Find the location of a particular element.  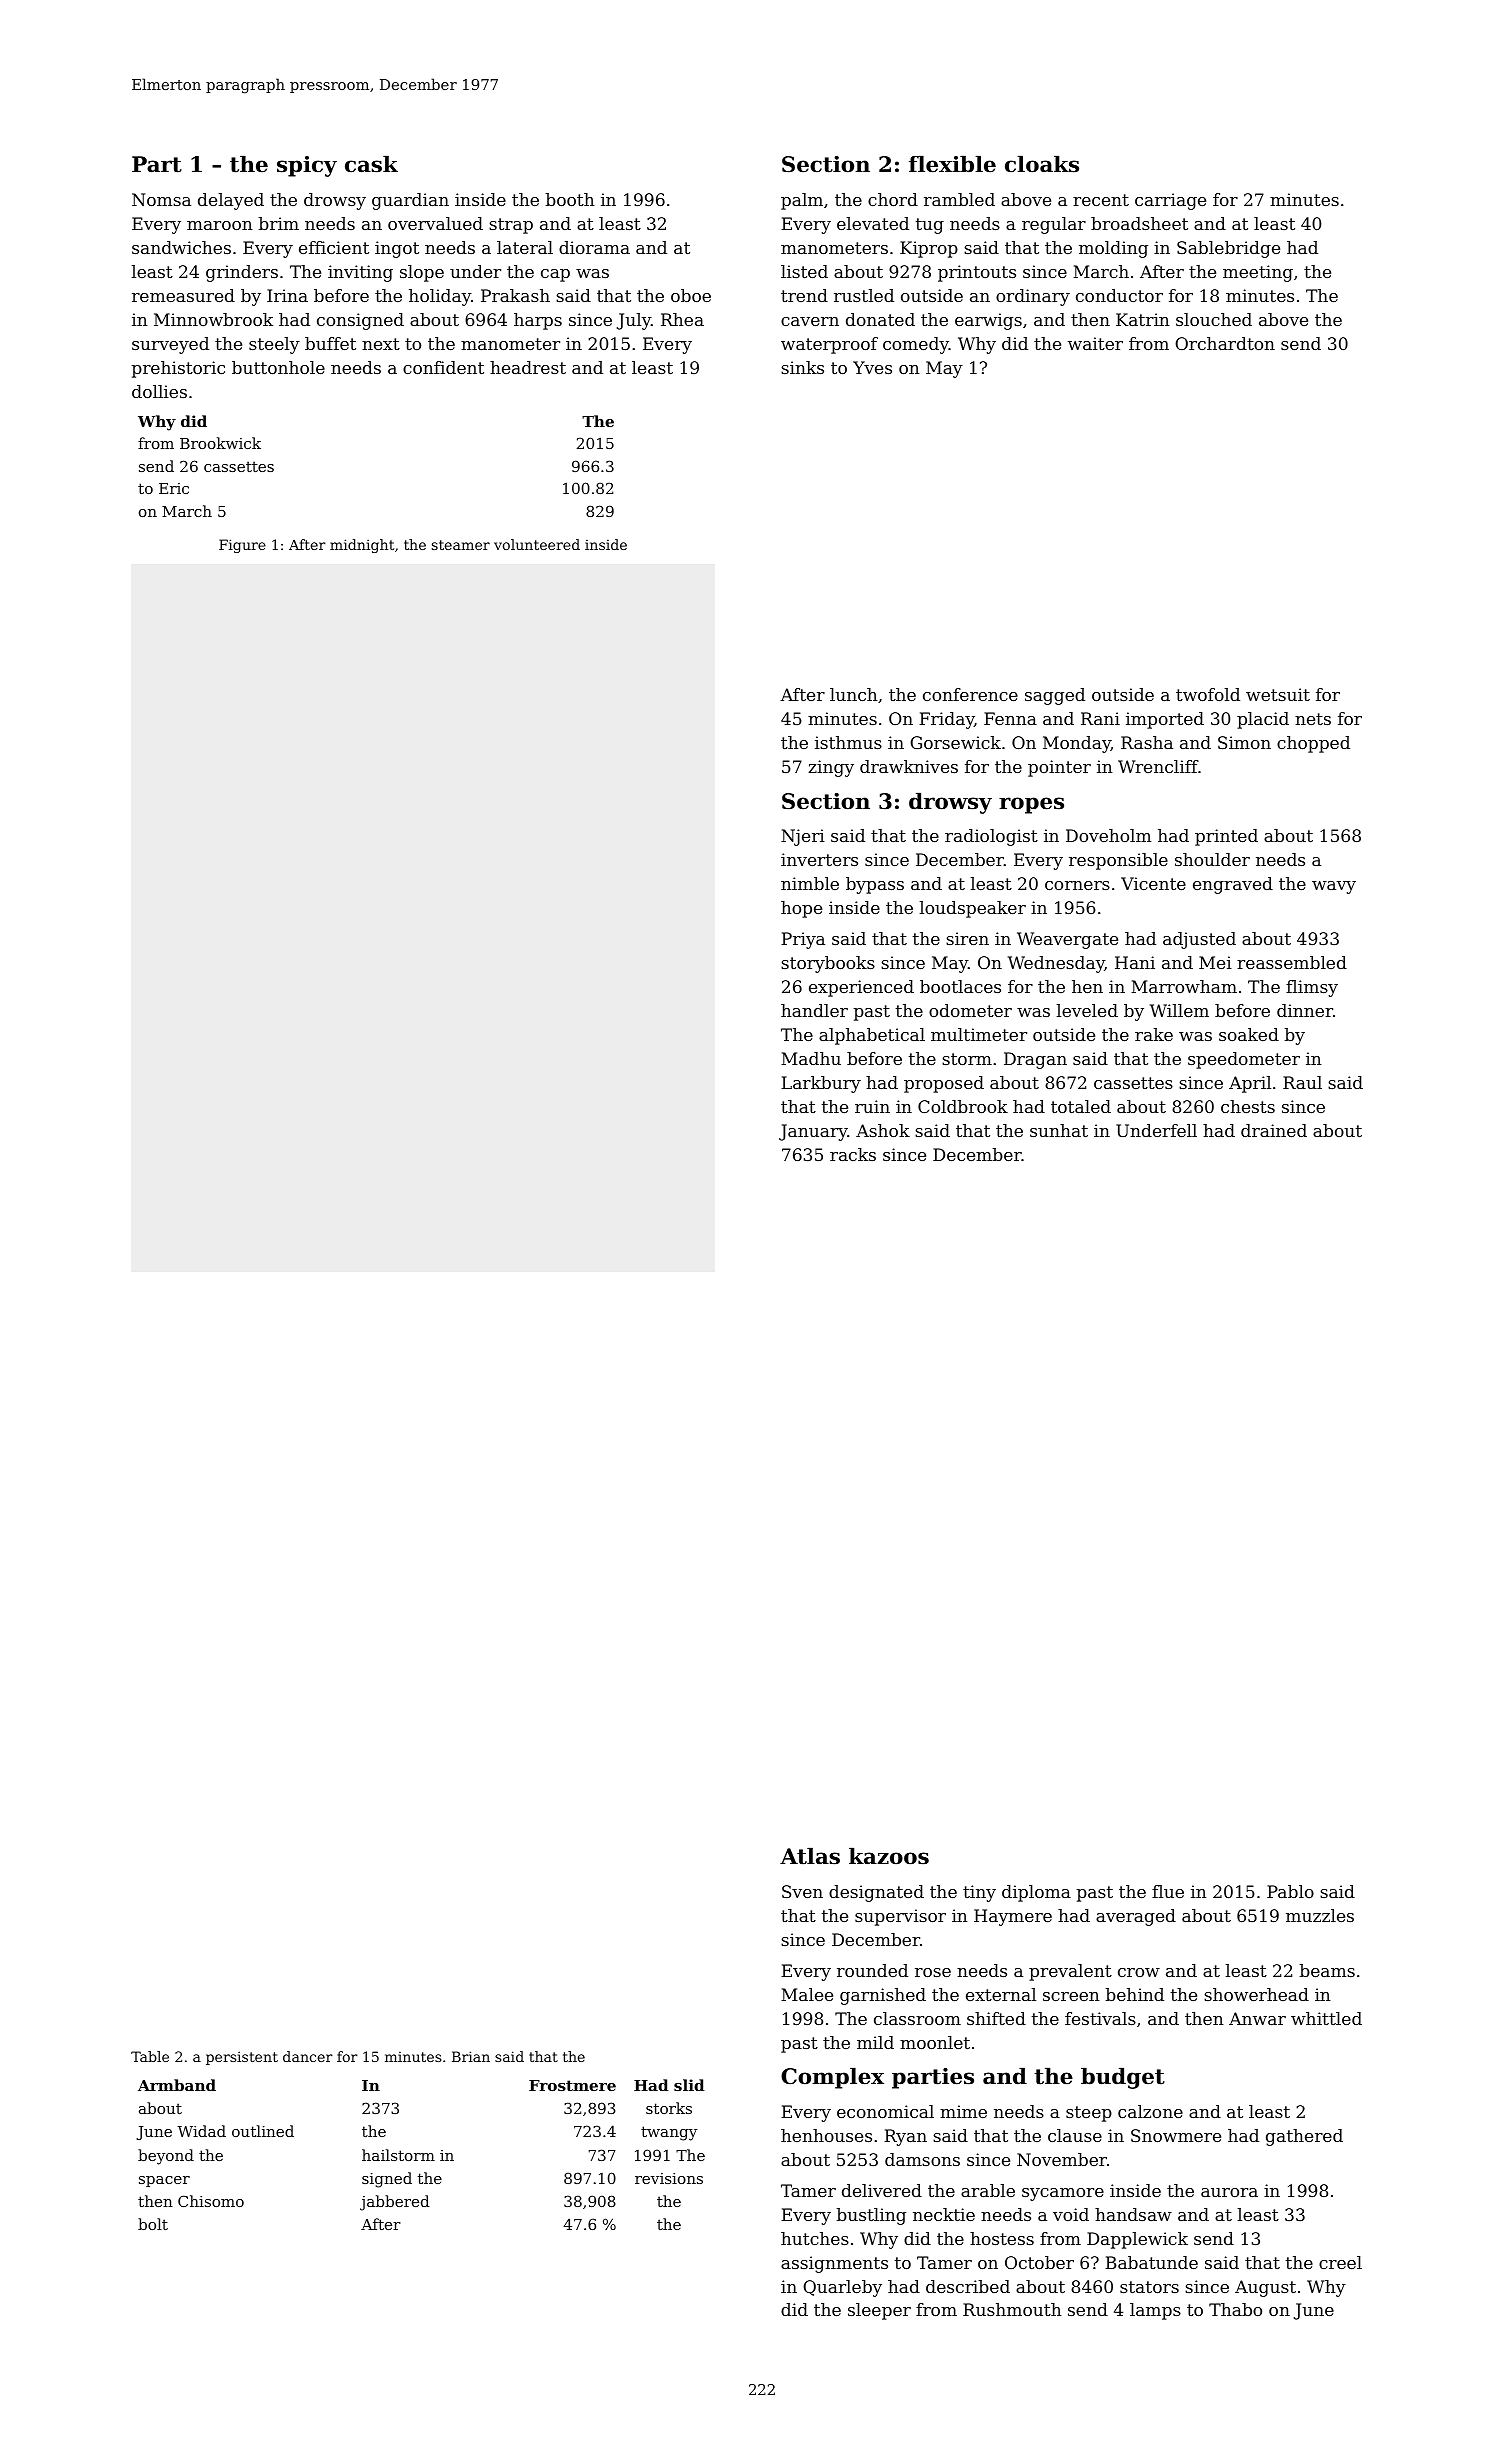

drained is located at coordinates (1274, 1130).
